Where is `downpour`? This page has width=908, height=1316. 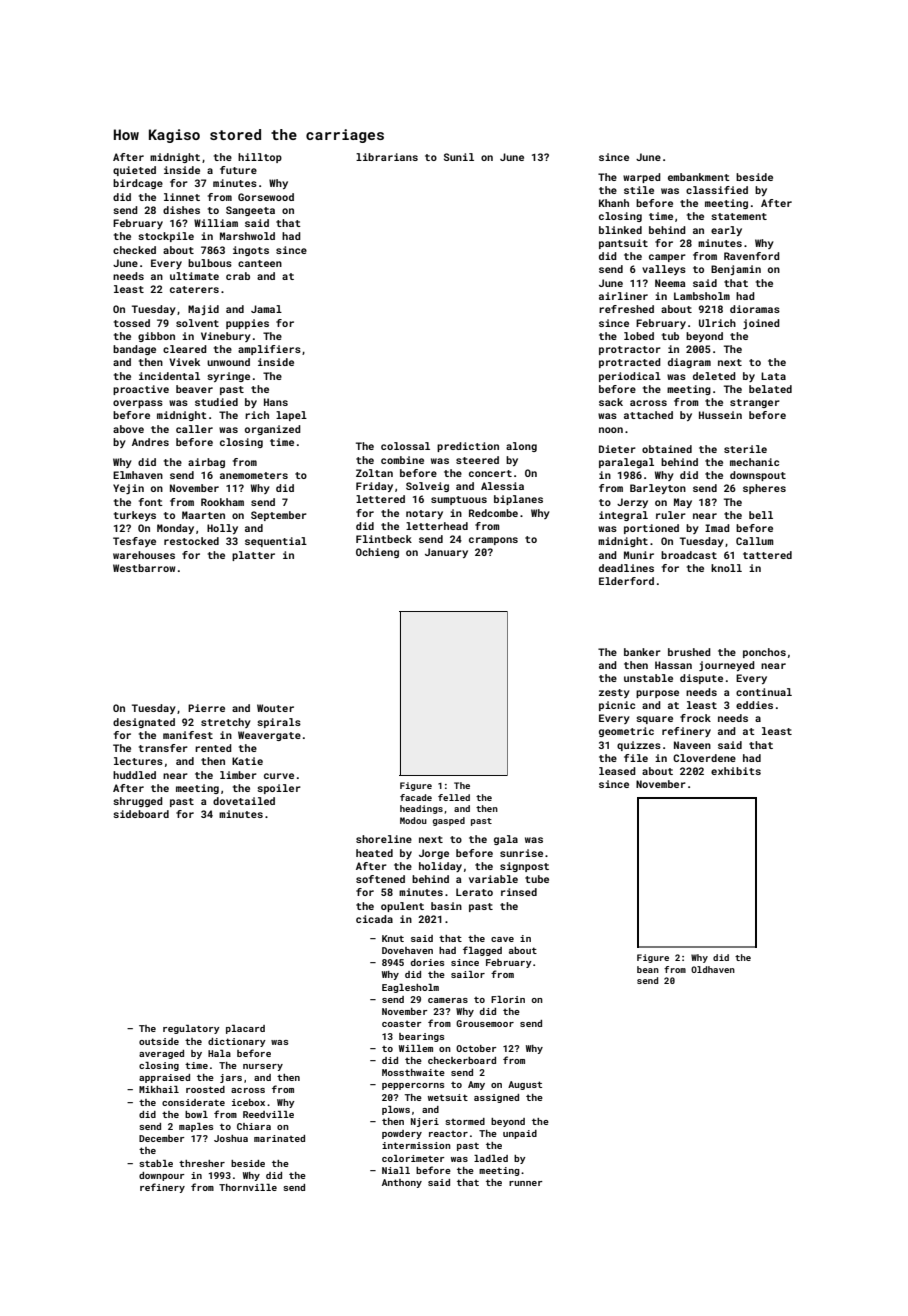
downpour is located at coordinates (162, 1176).
